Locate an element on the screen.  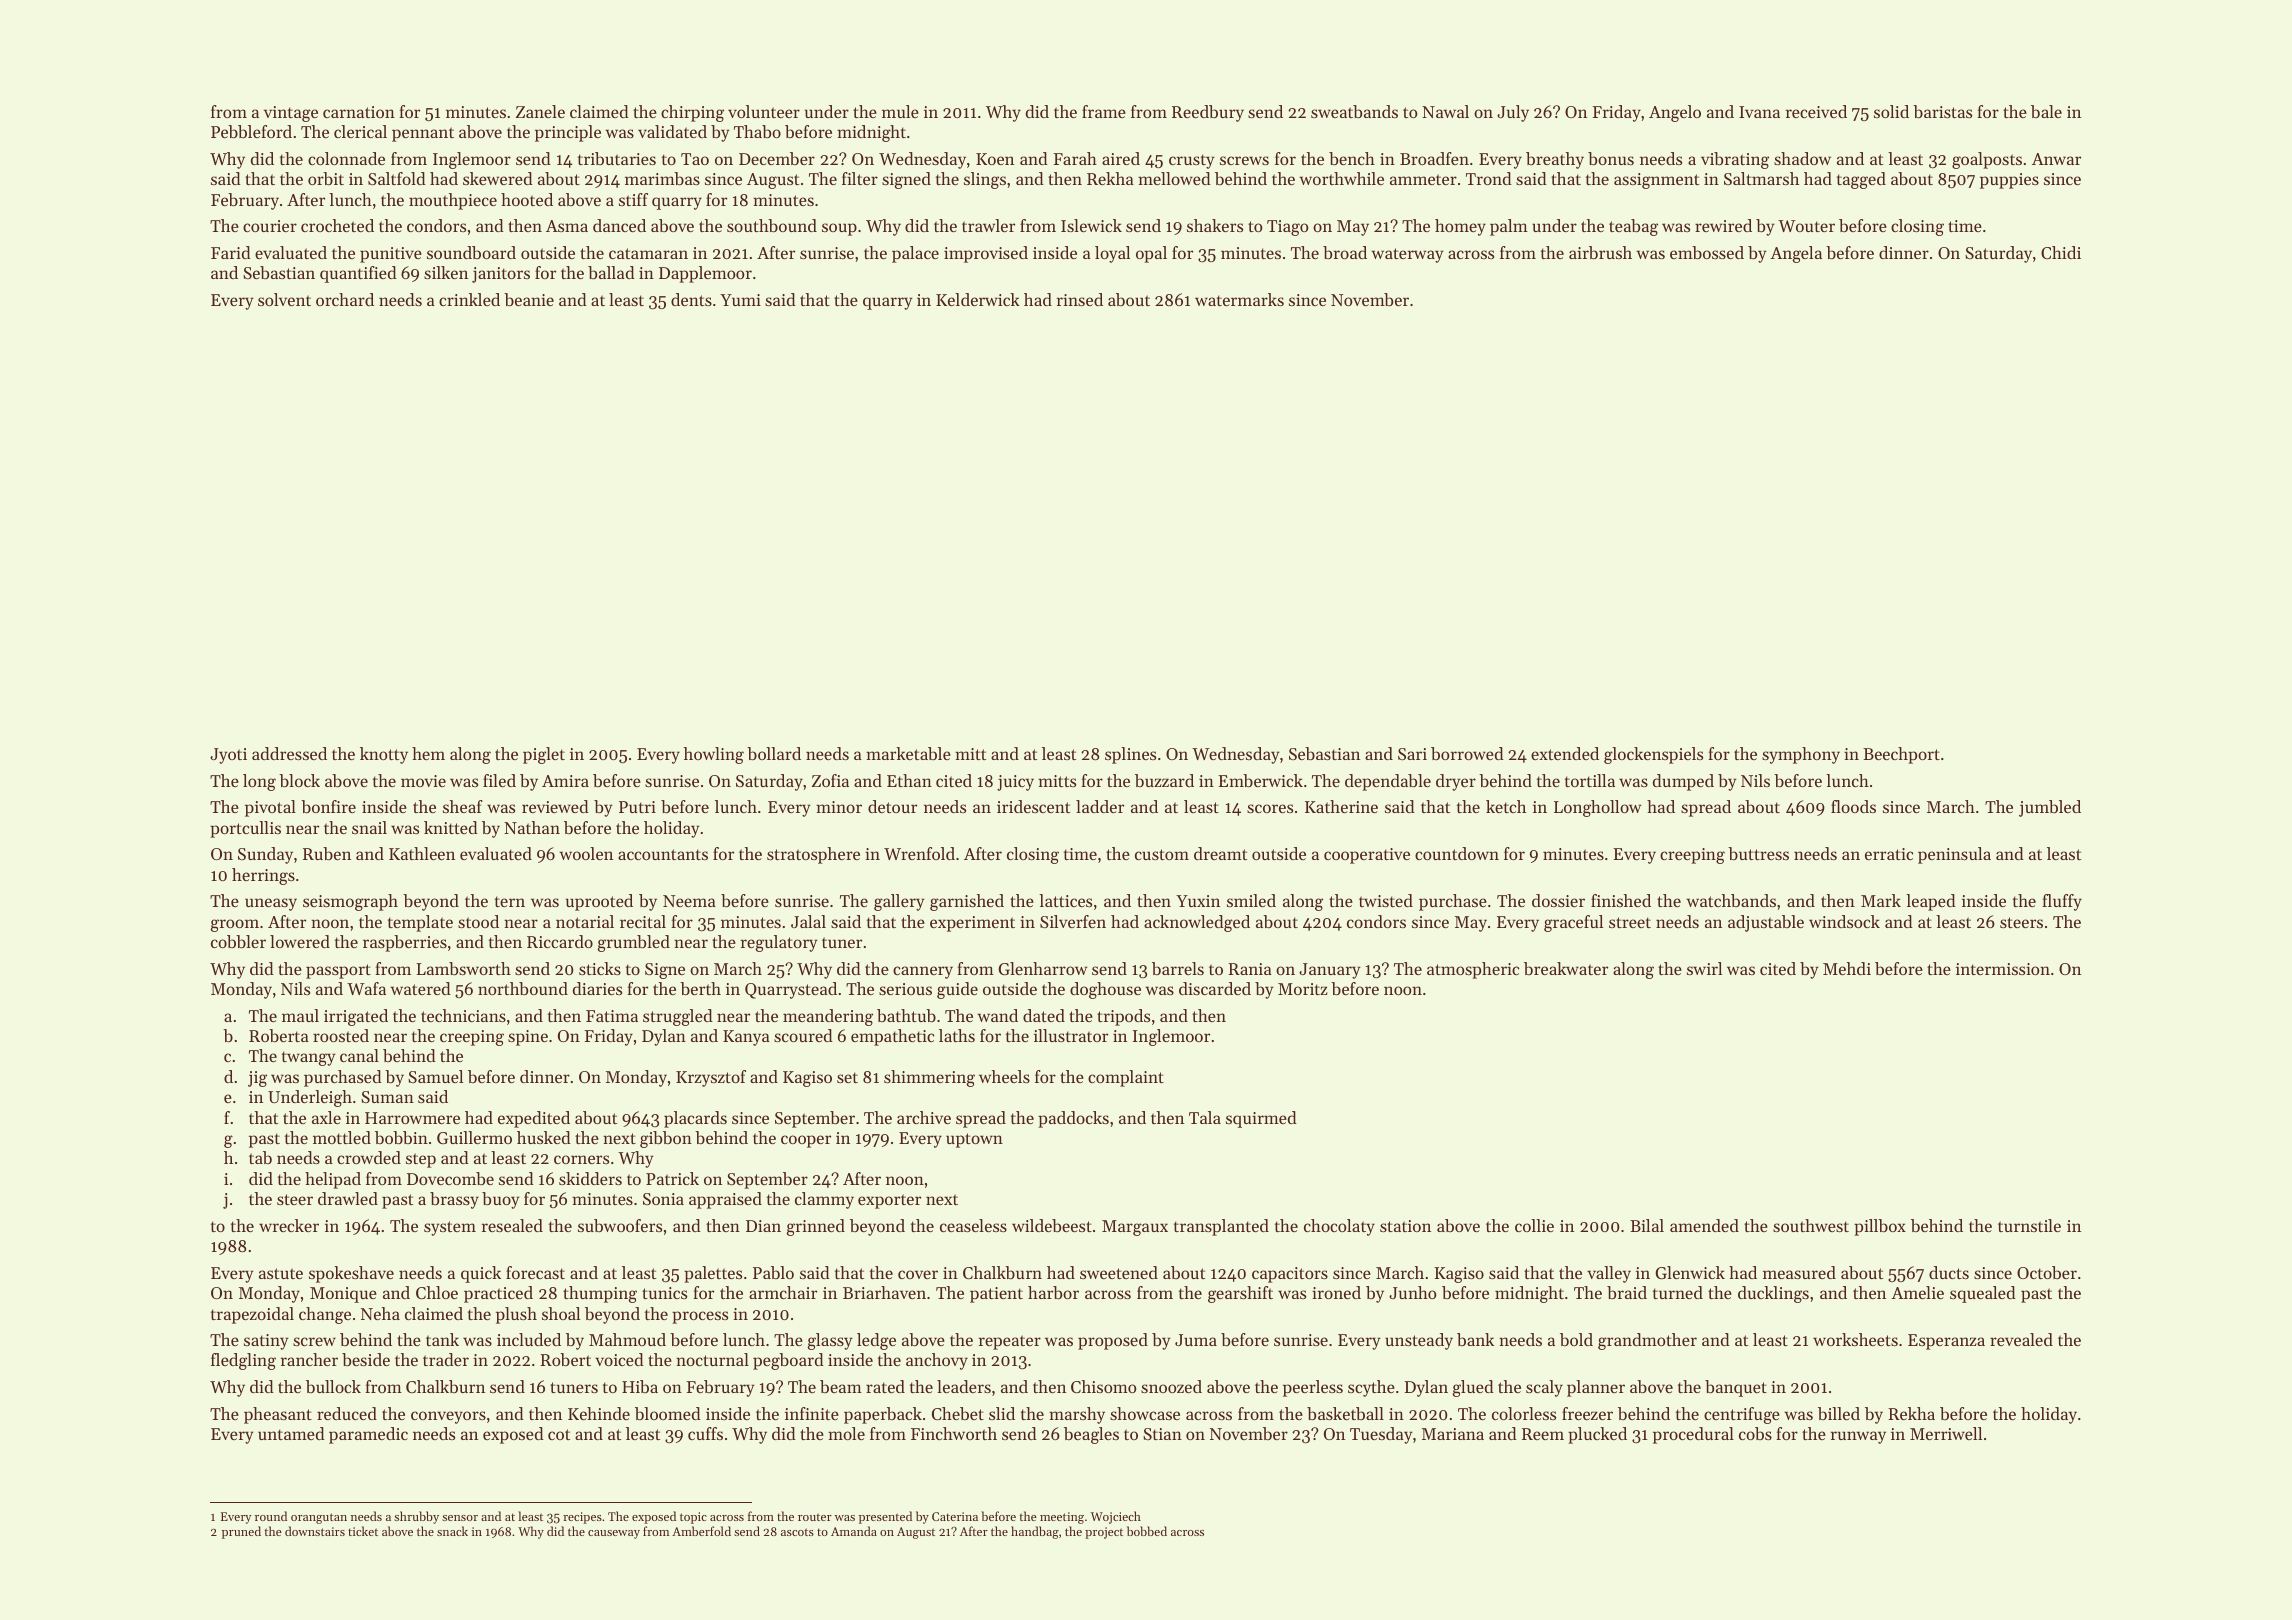
conveyors is located at coordinates (448, 1417).
